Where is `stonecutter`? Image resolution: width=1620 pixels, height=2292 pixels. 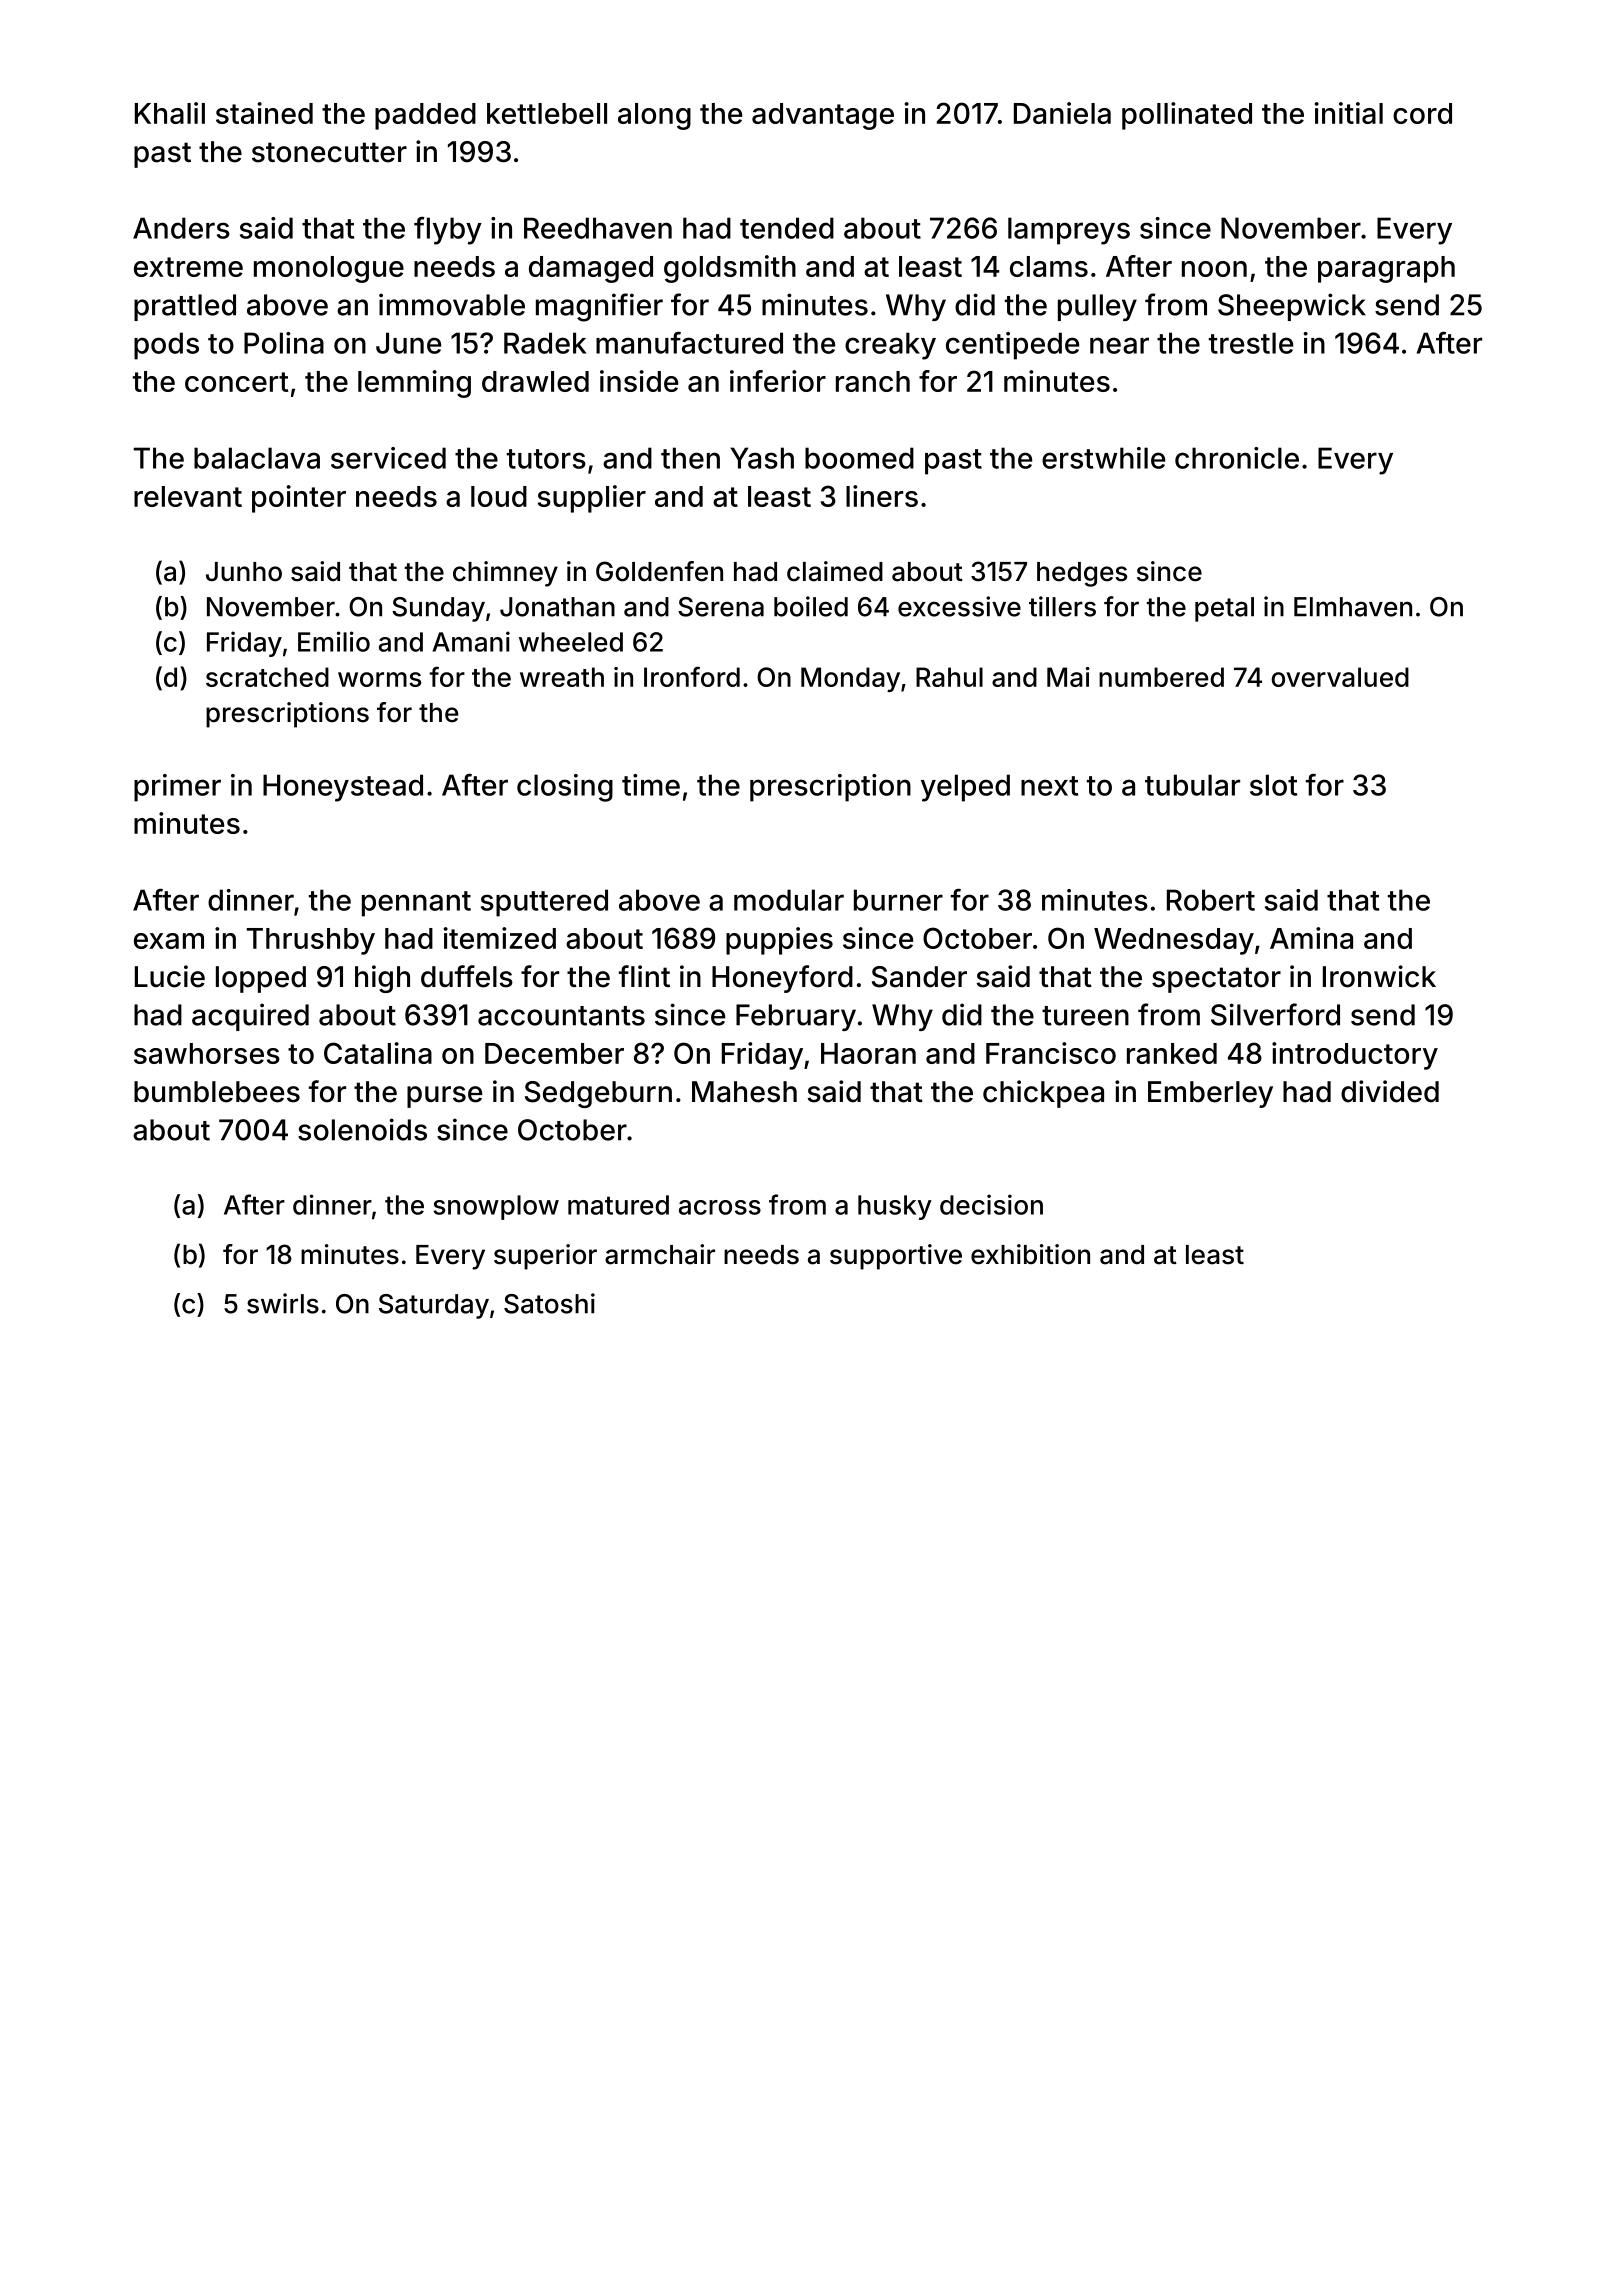 stonecutter is located at coordinates (329, 152).
